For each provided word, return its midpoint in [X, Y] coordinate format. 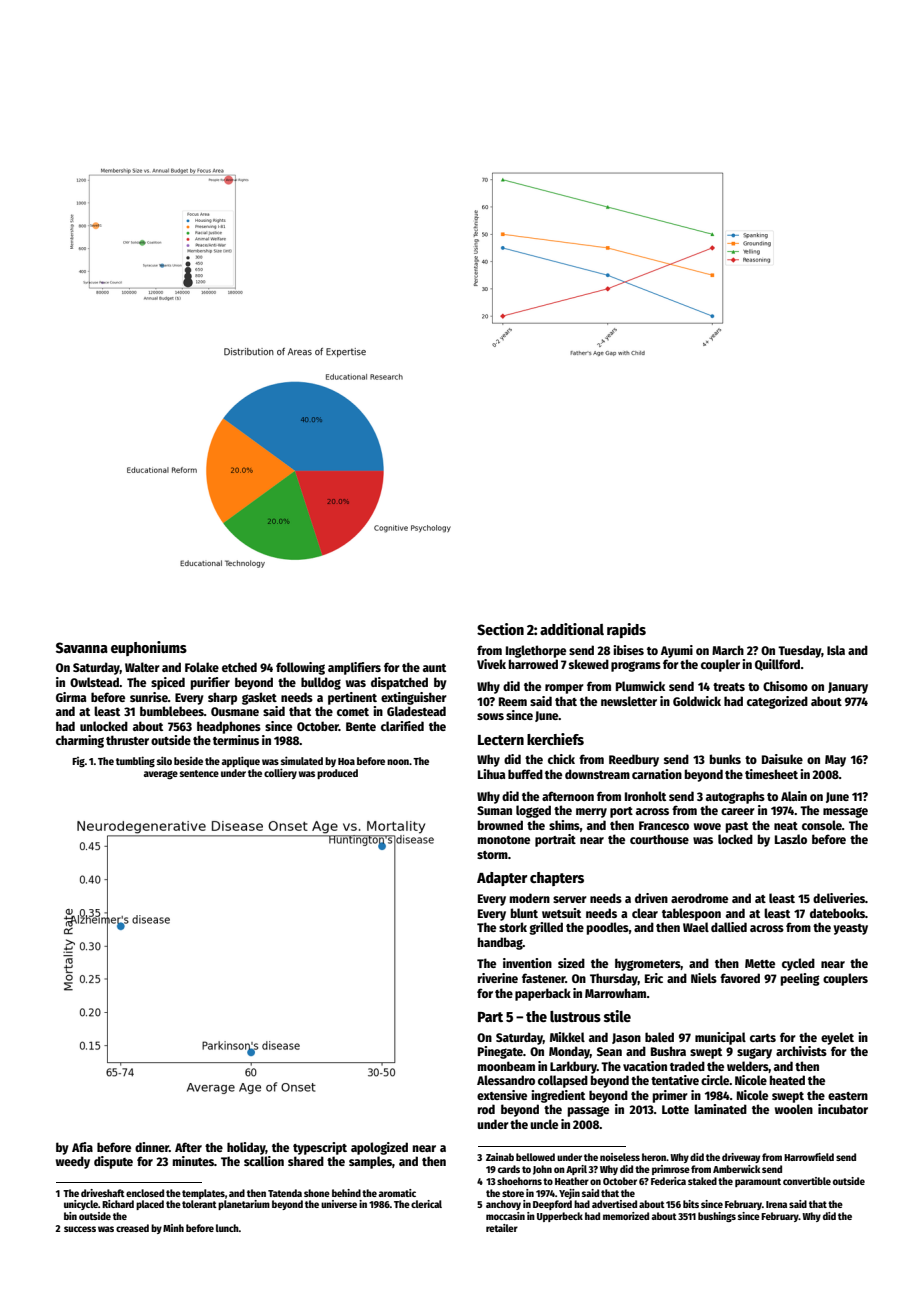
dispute [113, 1162]
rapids [626, 630]
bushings [717, 1217]
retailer [502, 1228]
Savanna [82, 647]
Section [500, 629]
